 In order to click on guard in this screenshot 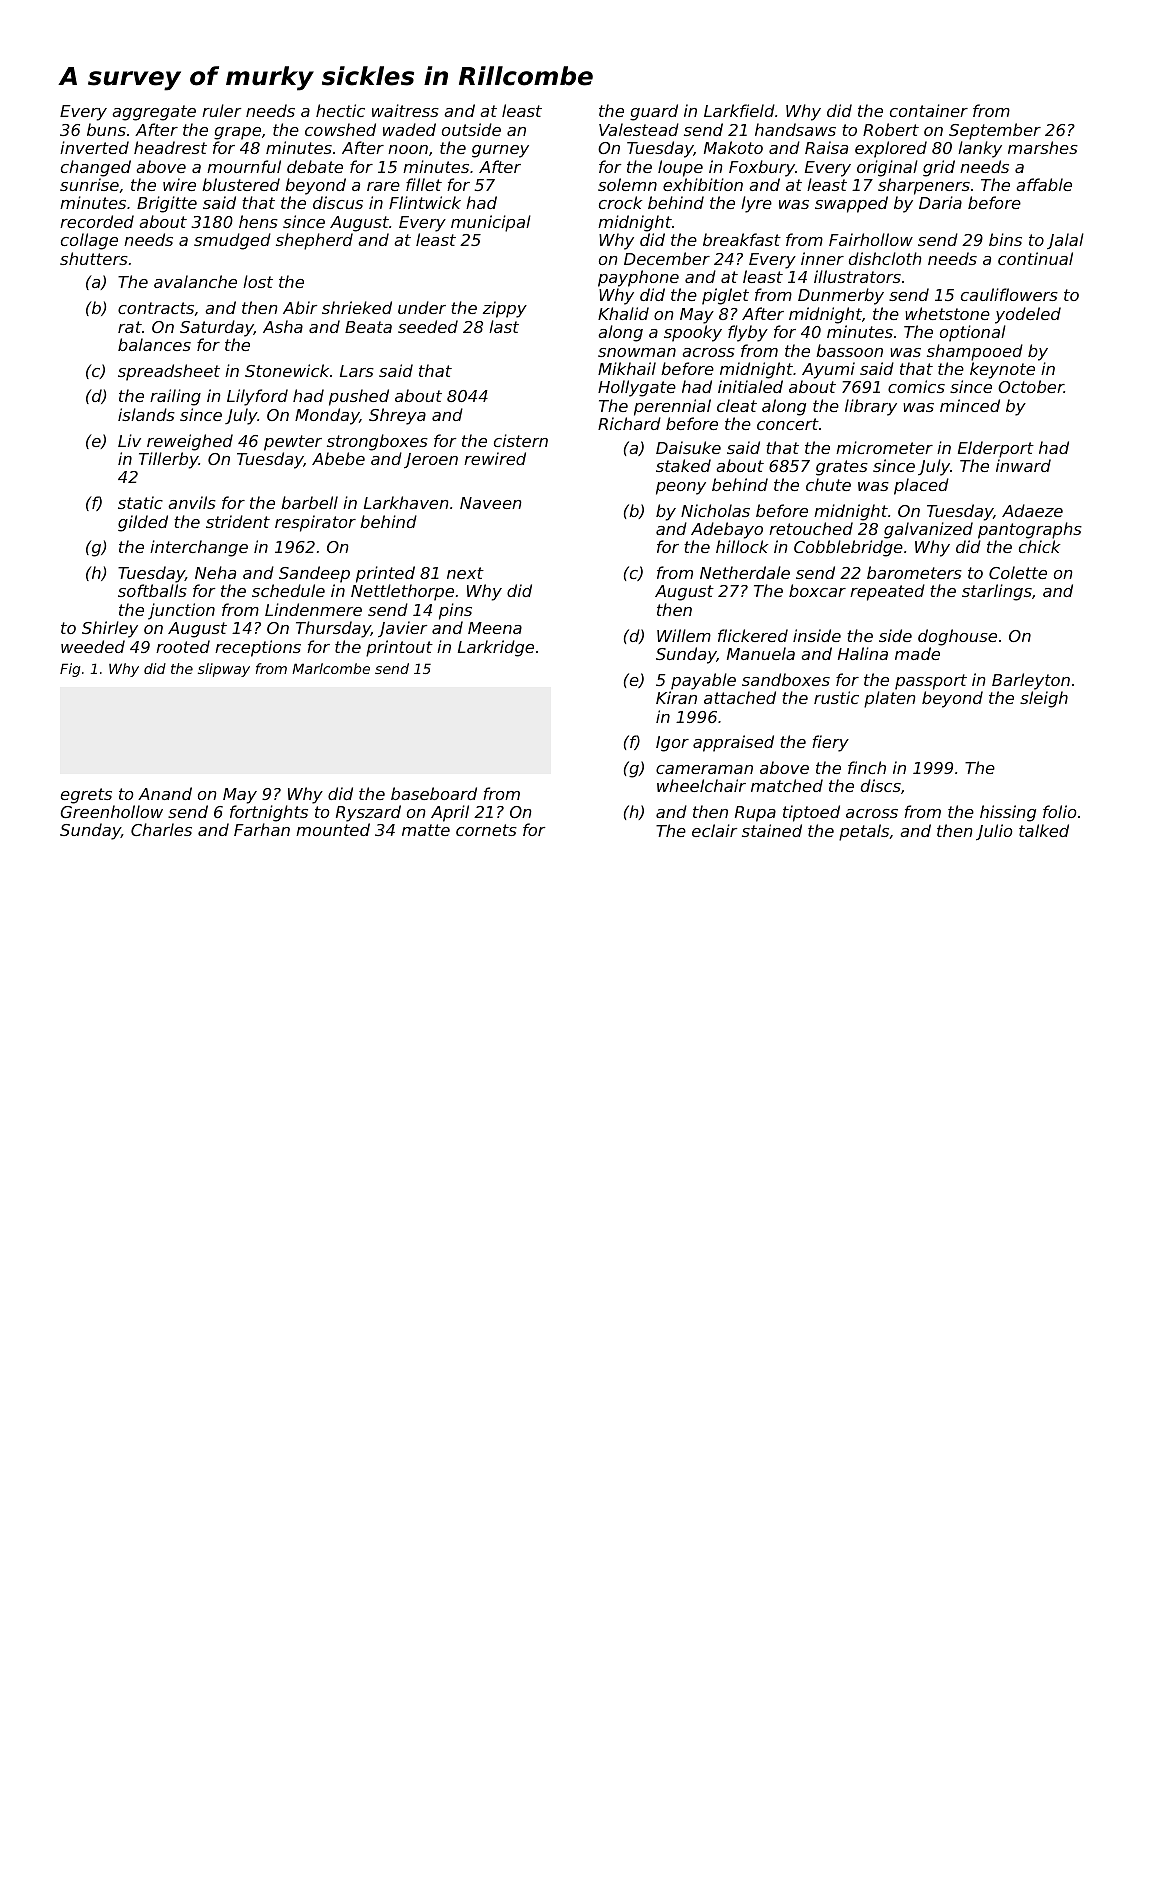, I will do `click(654, 112)`.
